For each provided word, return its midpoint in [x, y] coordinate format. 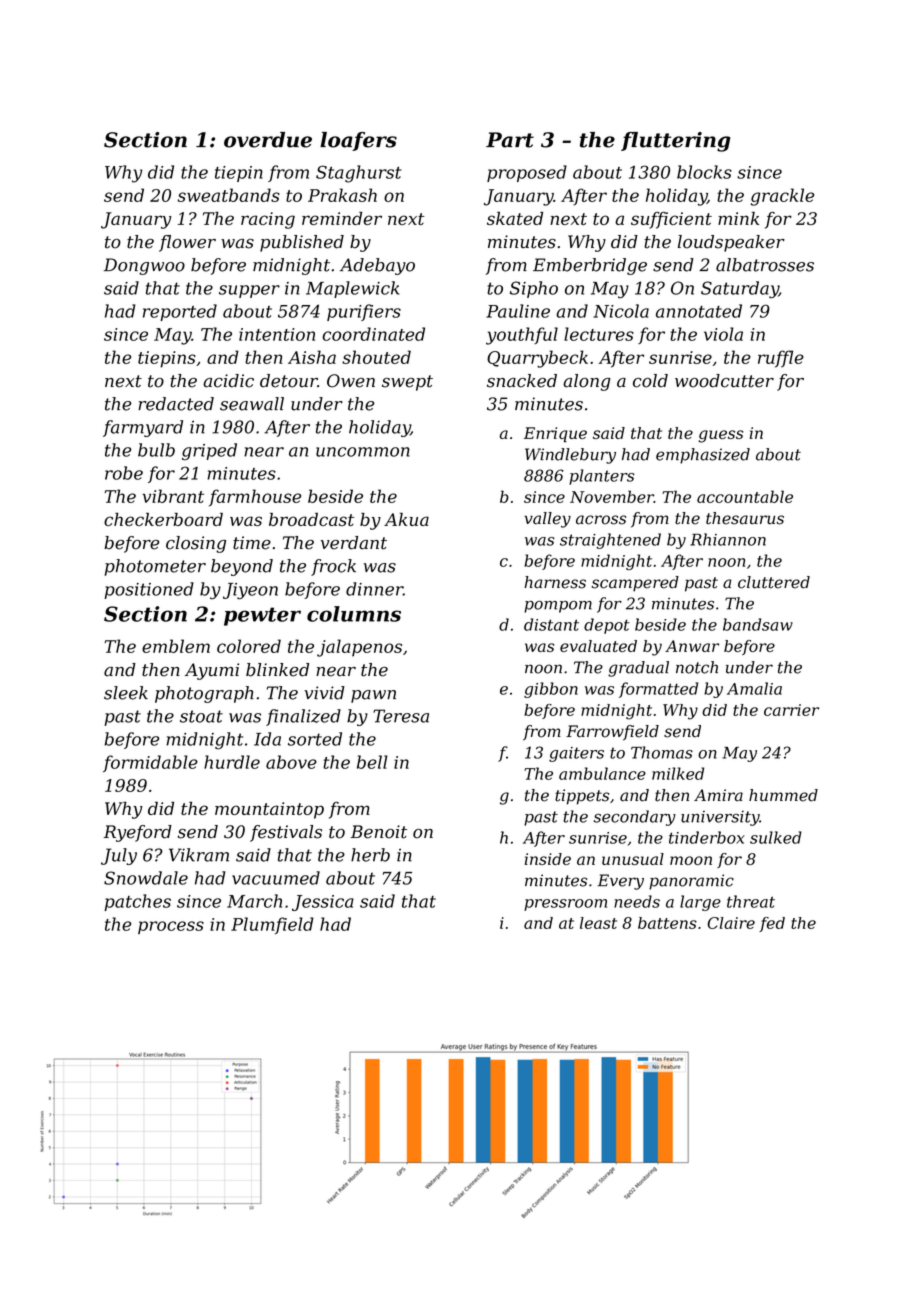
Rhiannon [728, 539]
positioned [149, 590]
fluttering [675, 142]
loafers [358, 141]
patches [137, 902]
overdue [268, 140]
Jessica [323, 903]
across [601, 520]
